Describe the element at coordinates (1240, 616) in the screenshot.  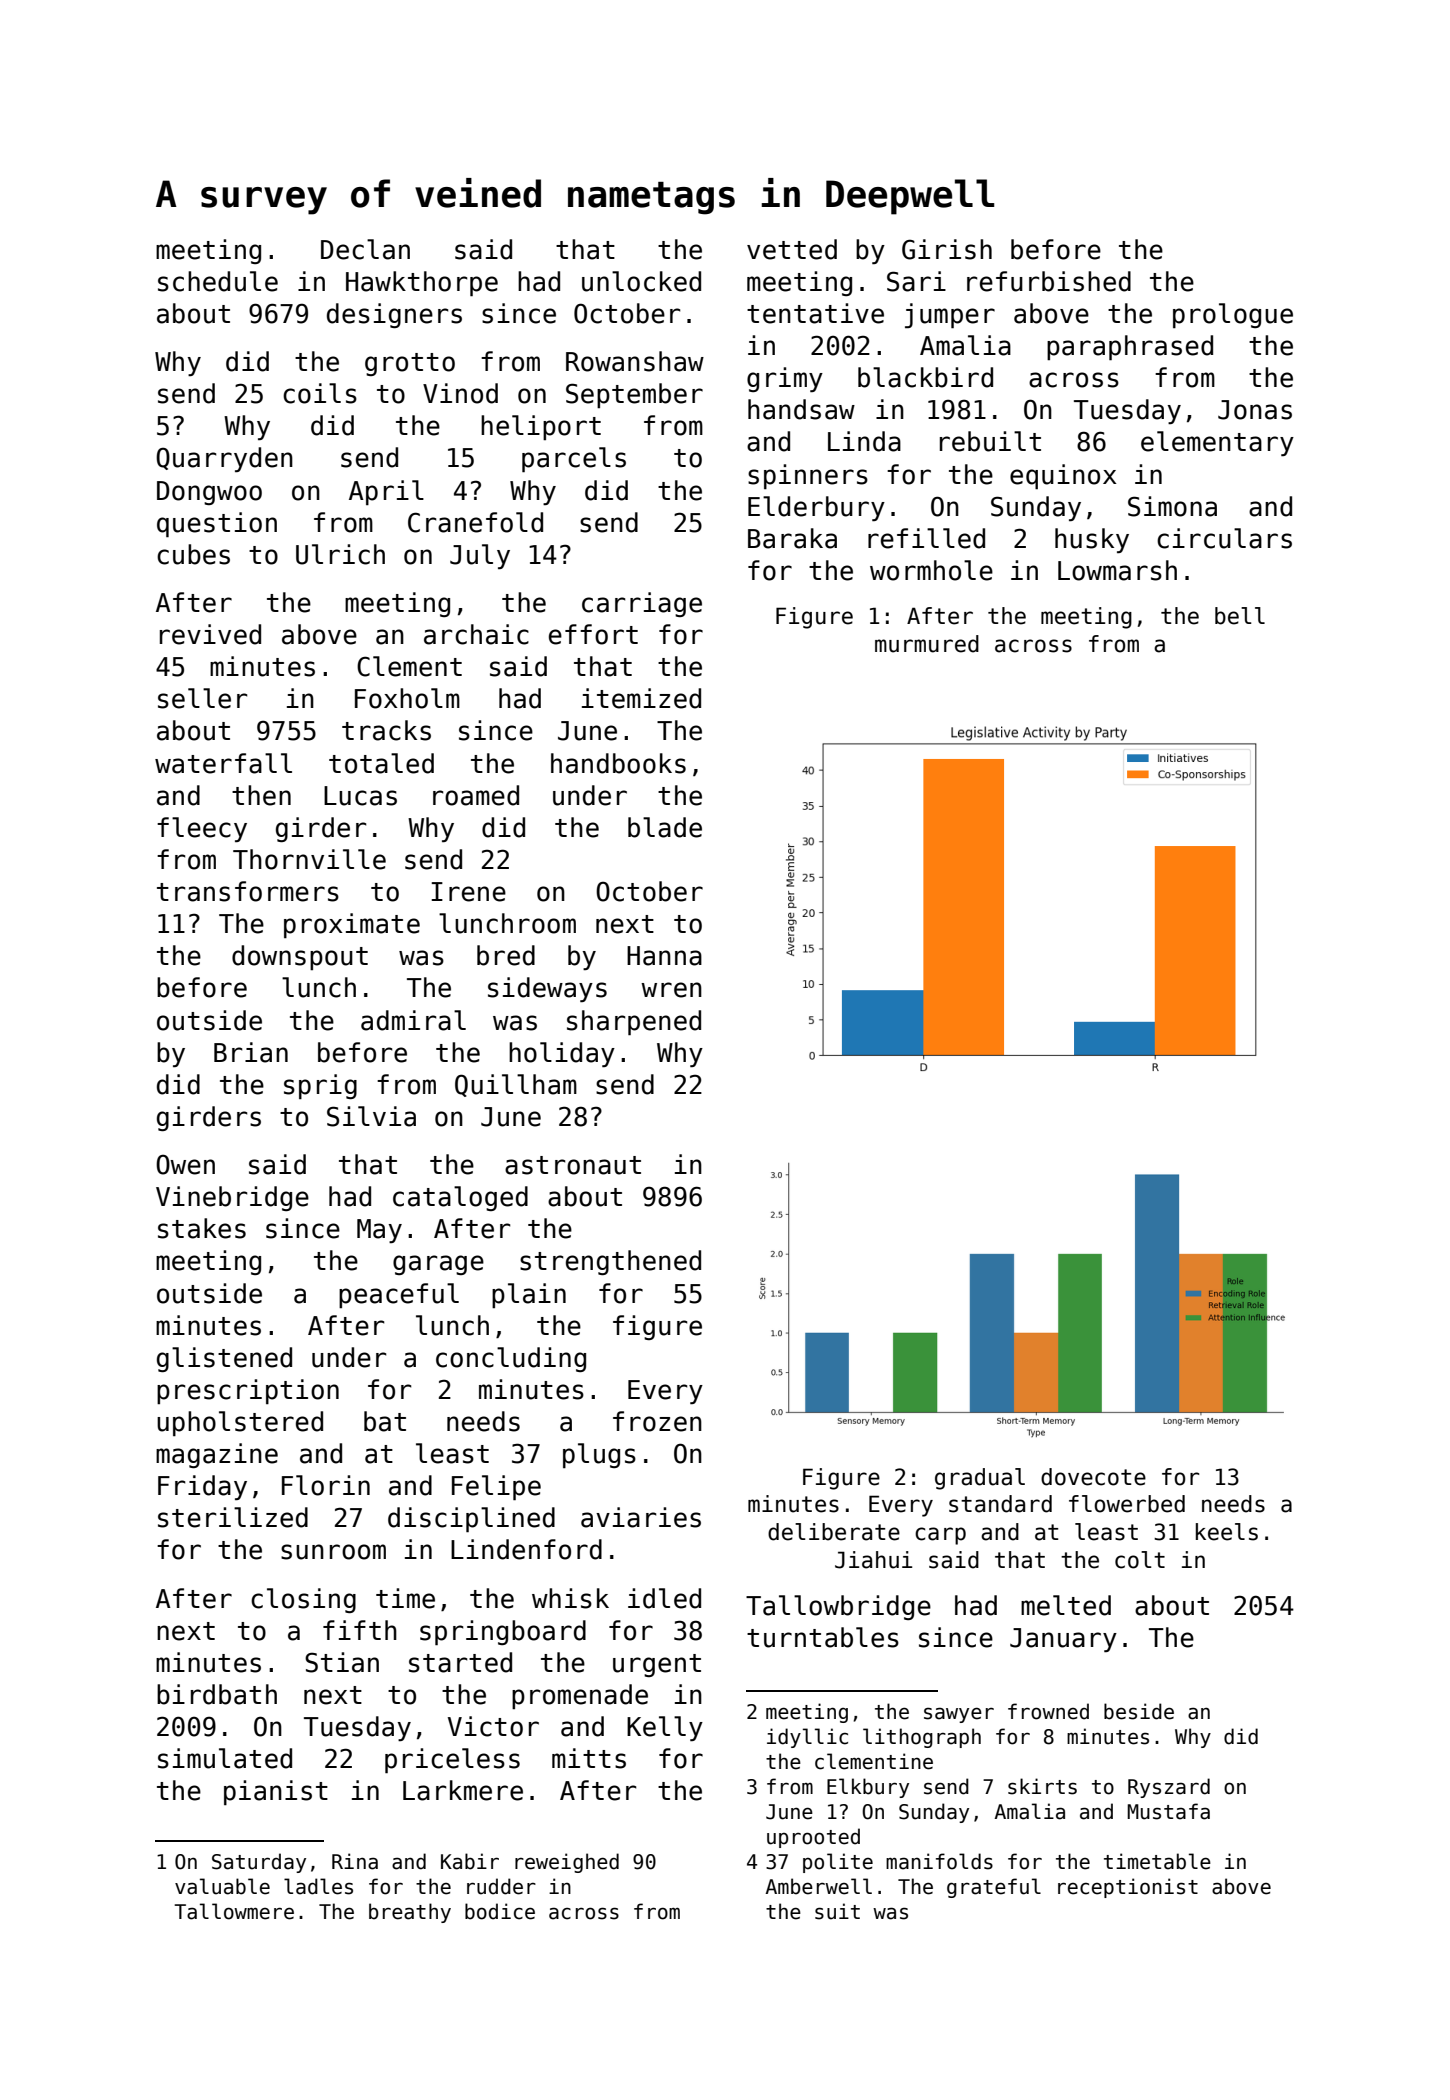
I see `bell` at that location.
